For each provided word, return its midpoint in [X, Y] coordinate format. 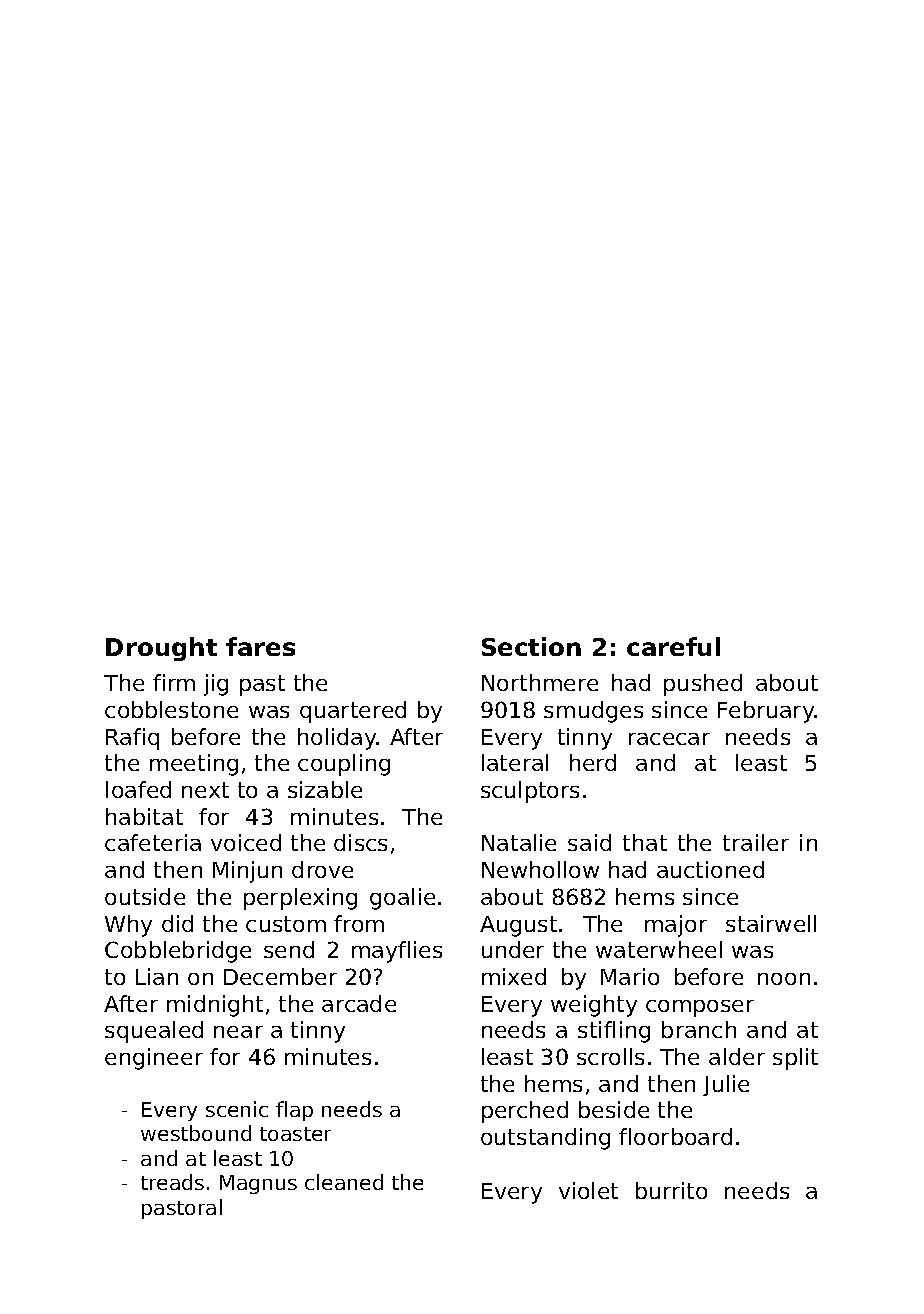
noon [784, 979]
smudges [593, 712]
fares [260, 646]
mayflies [397, 952]
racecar [669, 739]
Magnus [258, 1184]
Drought [161, 649]
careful [673, 646]
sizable [325, 789]
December [280, 976]
